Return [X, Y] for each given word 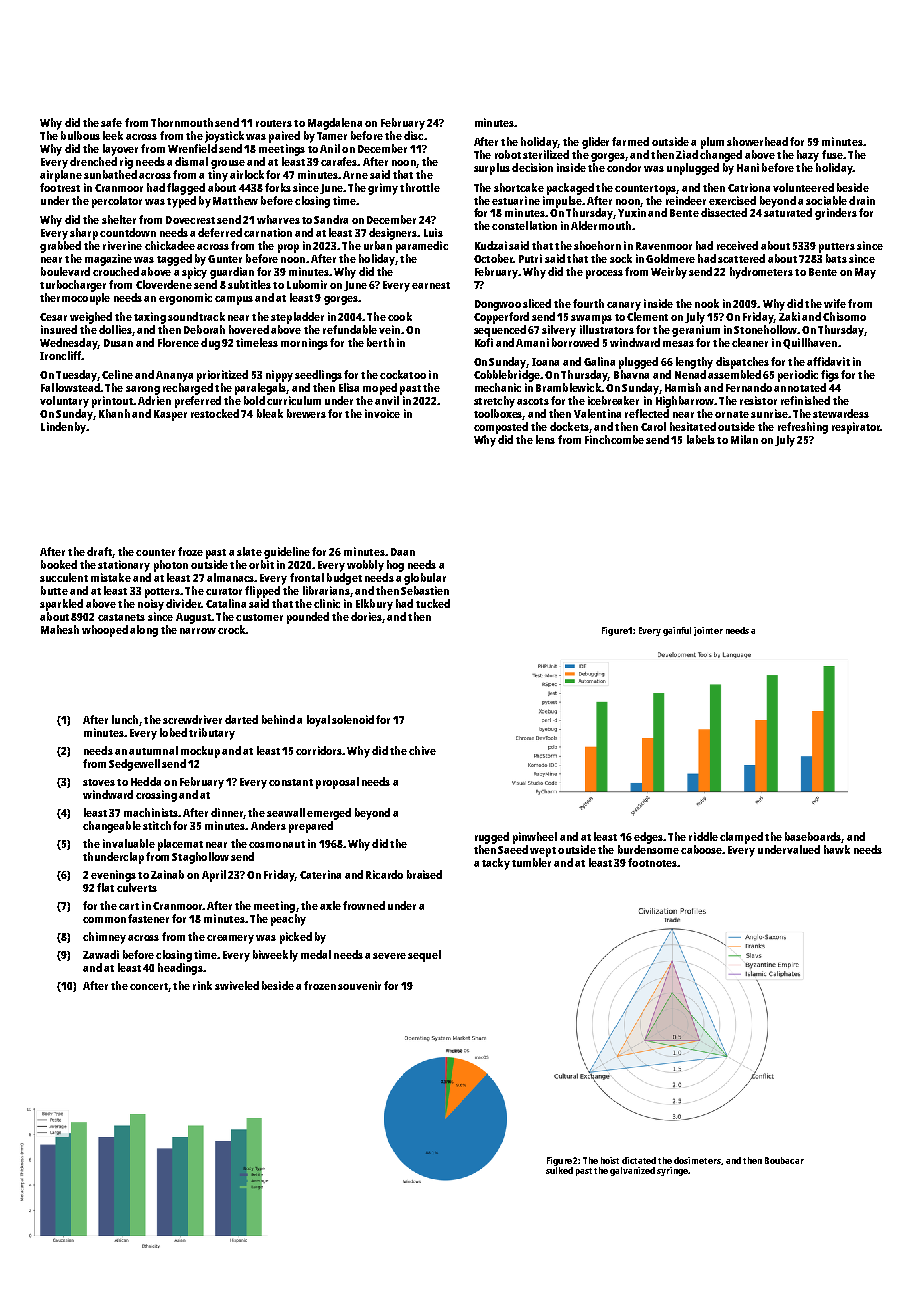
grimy [383, 189]
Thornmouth [182, 122]
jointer [708, 631]
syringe [672, 1171]
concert [149, 986]
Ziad [687, 154]
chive [422, 750]
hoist [610, 1160]
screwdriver [192, 719]
